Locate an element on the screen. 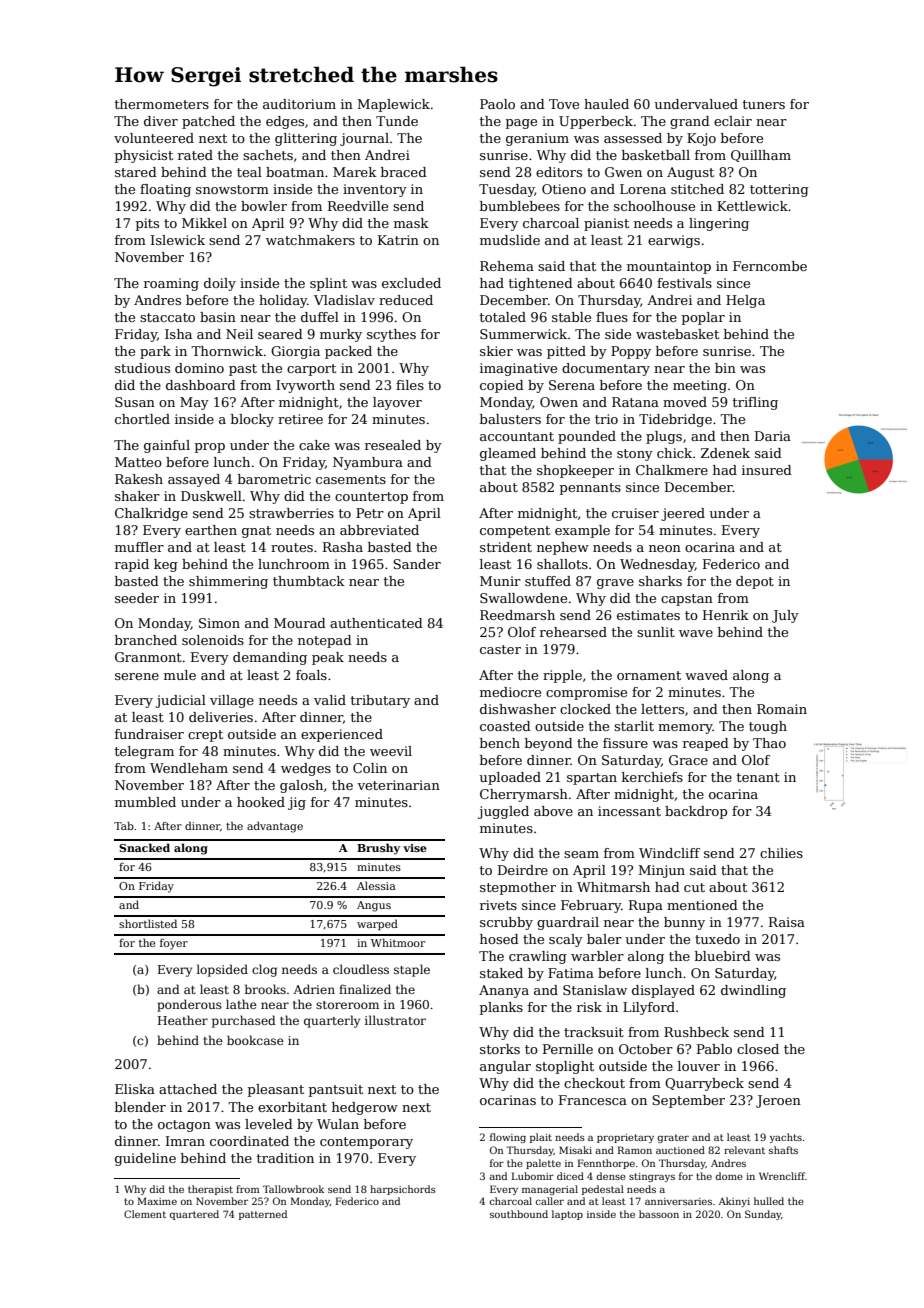 The width and height of the screenshot is (924, 1308). sunlit is located at coordinates (656, 632).
